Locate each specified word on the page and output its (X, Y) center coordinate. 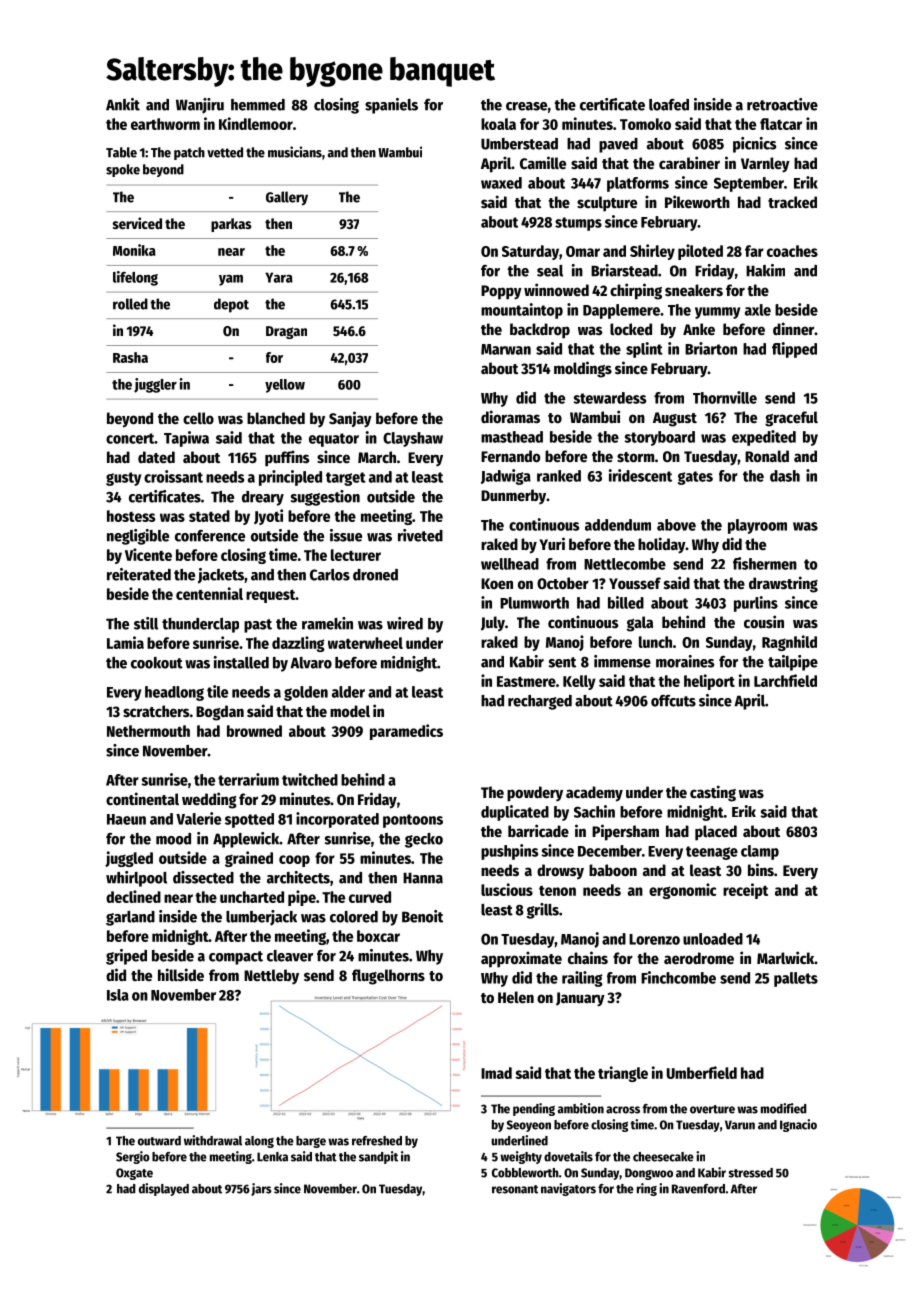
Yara (279, 277)
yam (231, 280)
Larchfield (785, 680)
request (270, 596)
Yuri (552, 543)
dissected (203, 877)
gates (695, 478)
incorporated (337, 820)
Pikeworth (697, 201)
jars (261, 1189)
